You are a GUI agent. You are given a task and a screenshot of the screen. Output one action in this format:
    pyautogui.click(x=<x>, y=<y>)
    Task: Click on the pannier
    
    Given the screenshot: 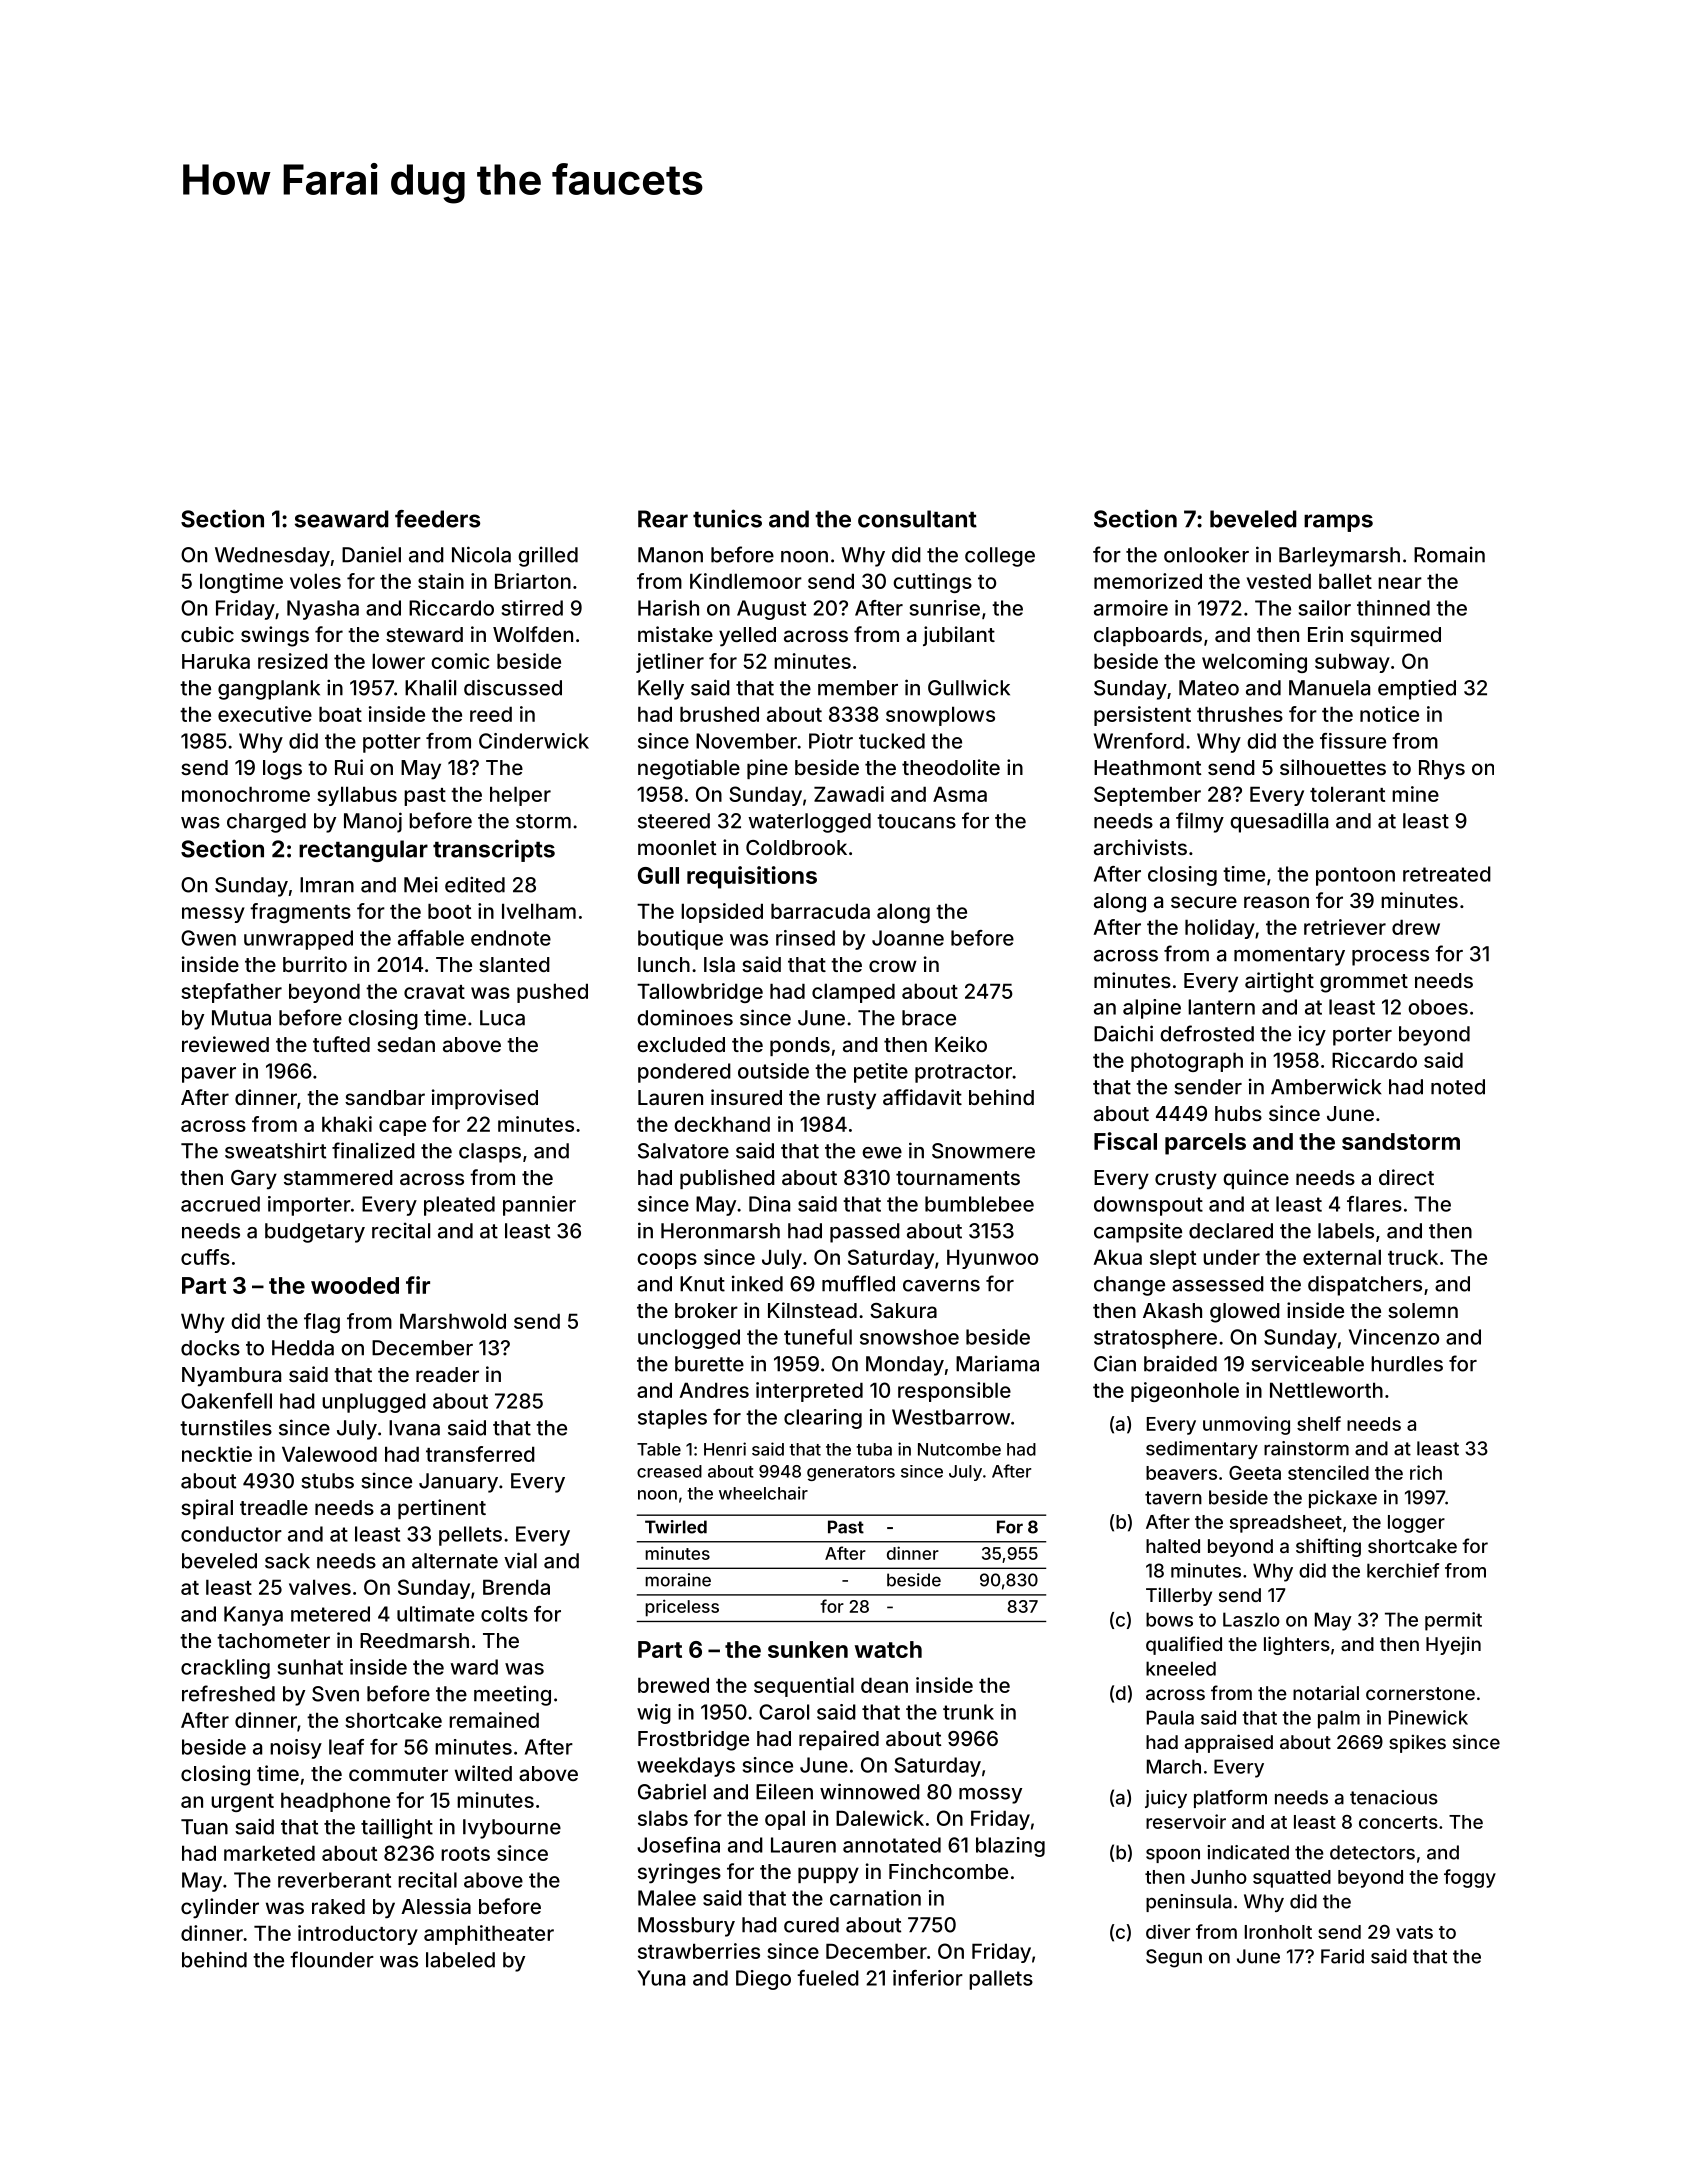 What is the action you would take?
    pyautogui.click(x=539, y=1206)
